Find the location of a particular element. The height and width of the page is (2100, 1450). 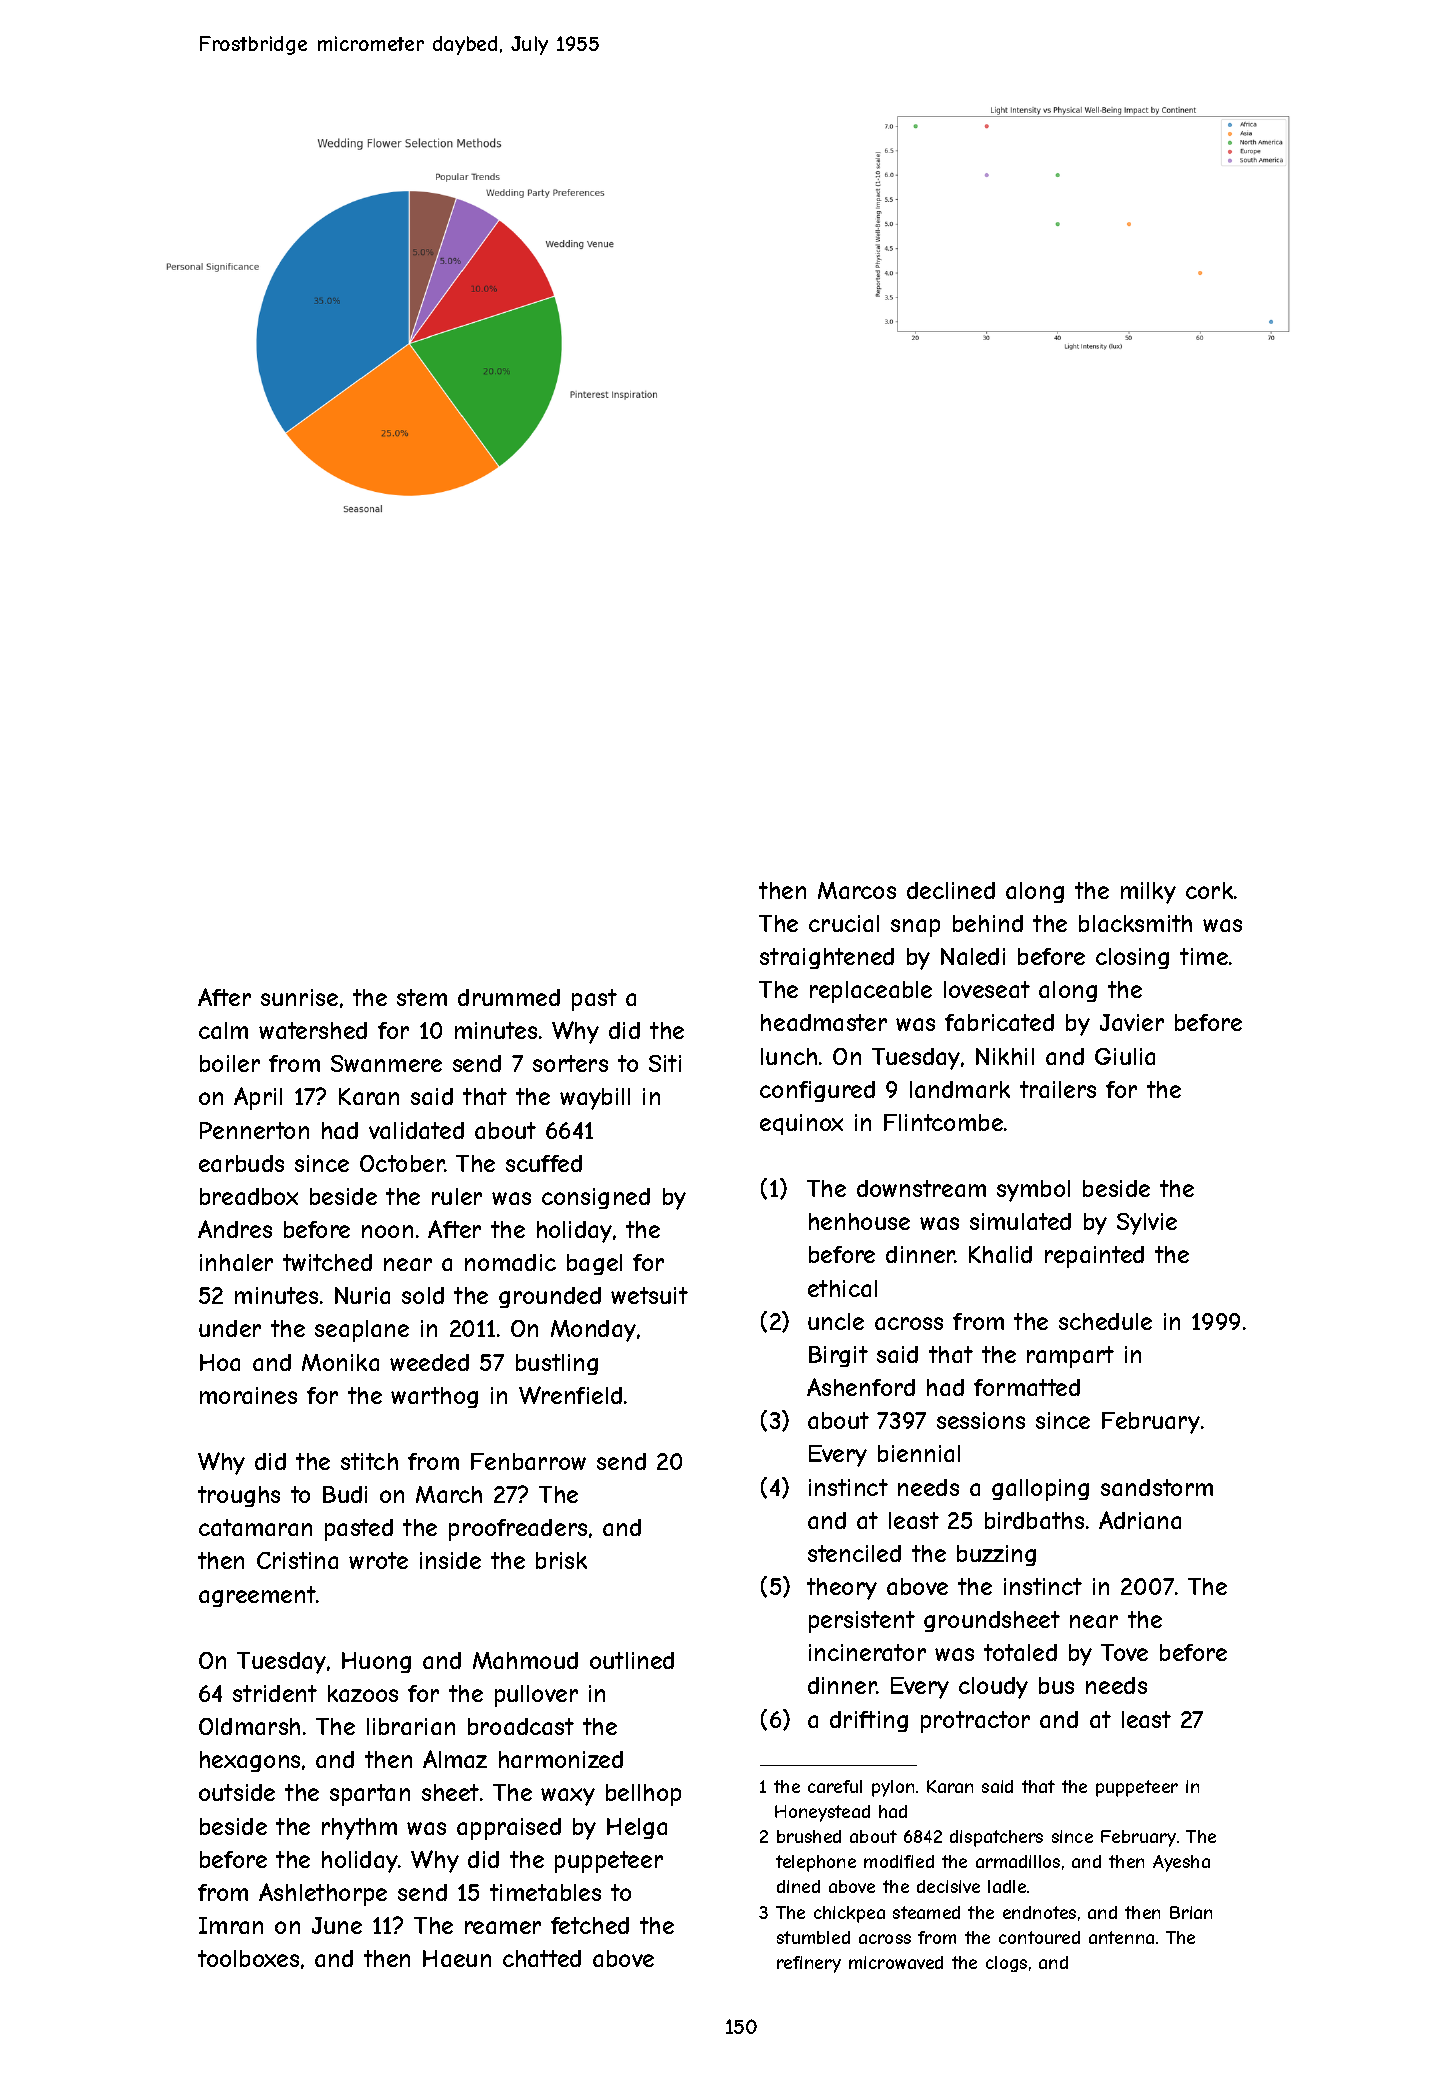

Nikhil is located at coordinates (1005, 1056).
